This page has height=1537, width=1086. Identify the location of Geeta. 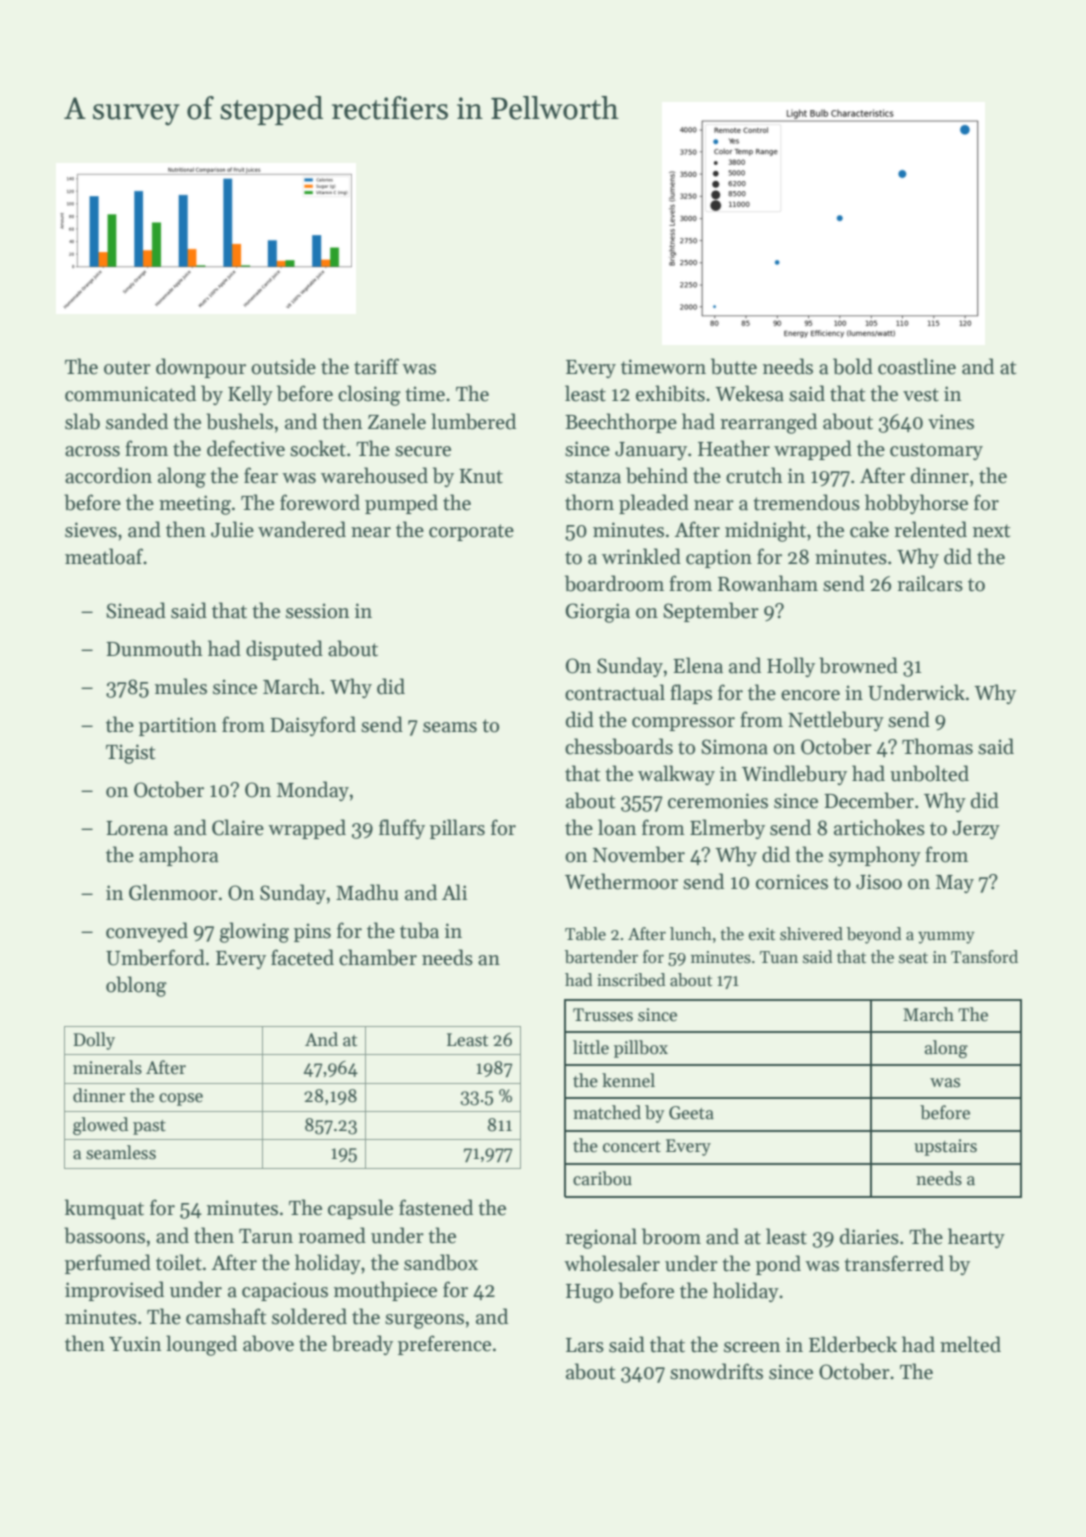
(691, 1113).
